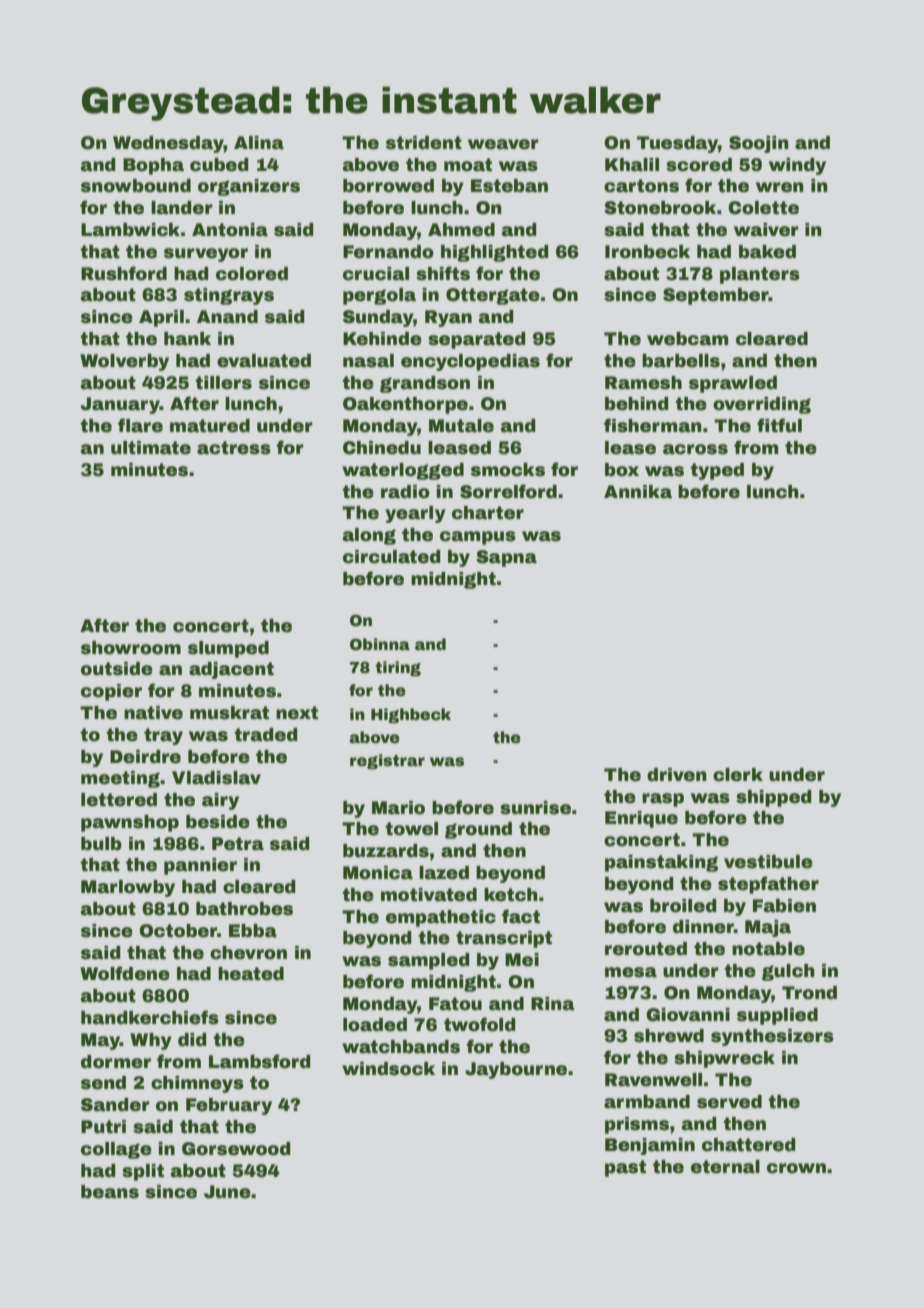 The width and height of the screenshot is (924, 1308). What do you see at coordinates (641, 819) in the screenshot?
I see `Enrique` at bounding box center [641, 819].
